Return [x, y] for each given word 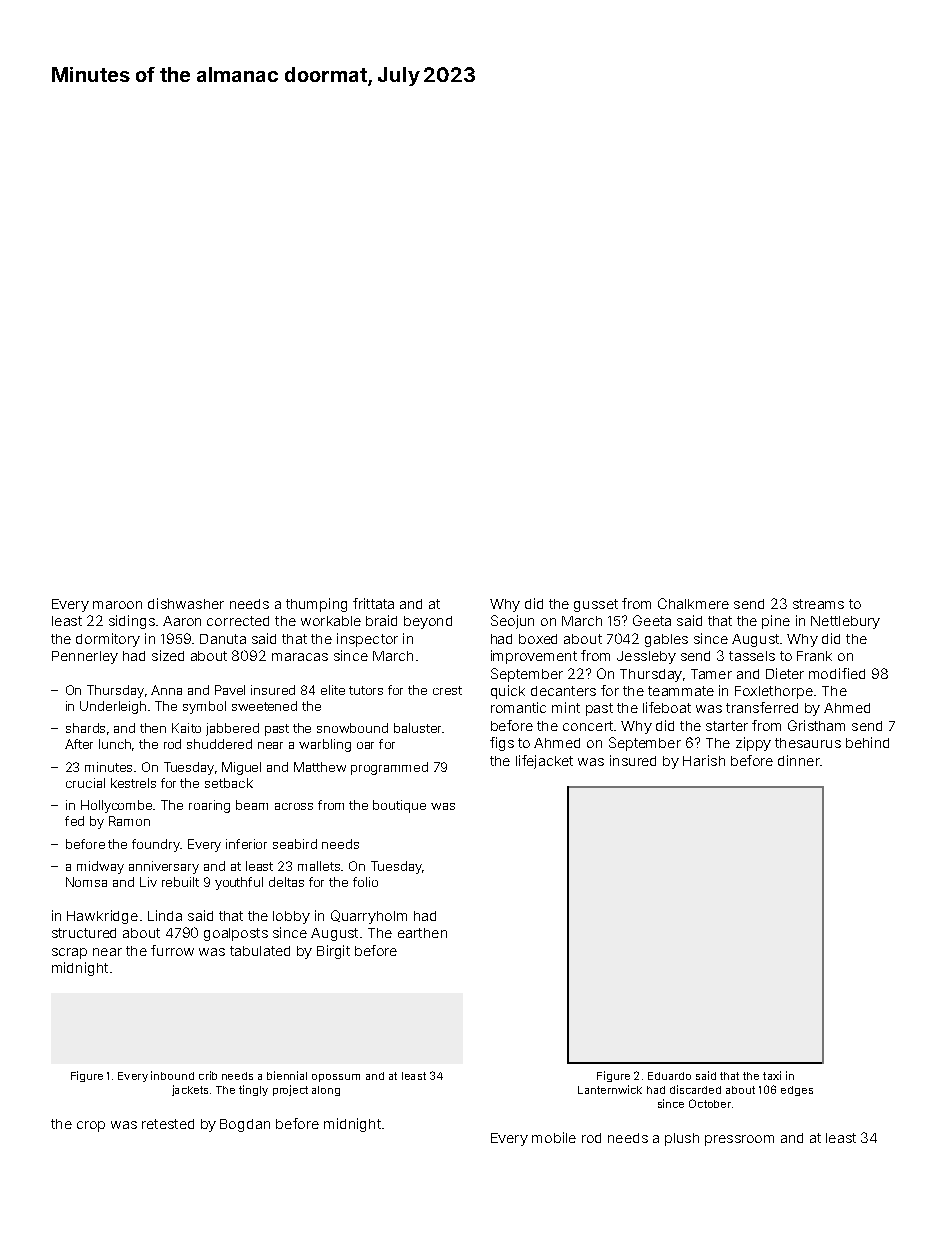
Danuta [223, 639]
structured [84, 933]
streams [818, 604]
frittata [373, 603]
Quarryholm [369, 917]
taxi [772, 1075]
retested [168, 1124]
